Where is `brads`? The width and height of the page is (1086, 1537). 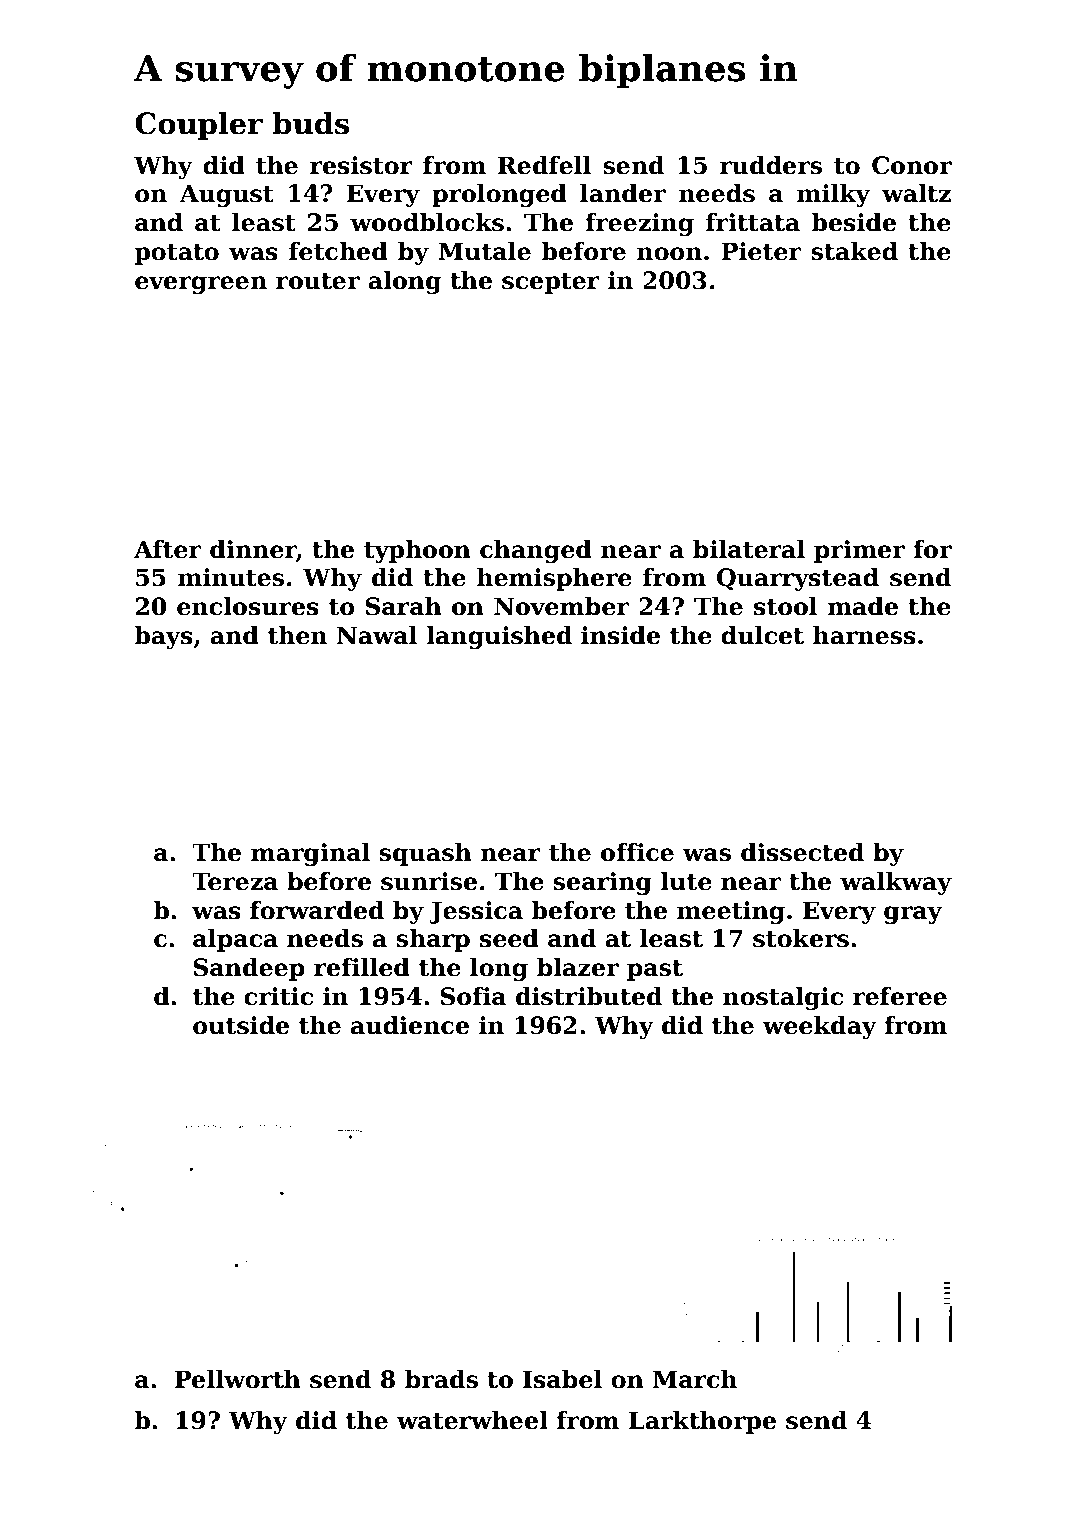 brads is located at coordinates (441, 1379).
